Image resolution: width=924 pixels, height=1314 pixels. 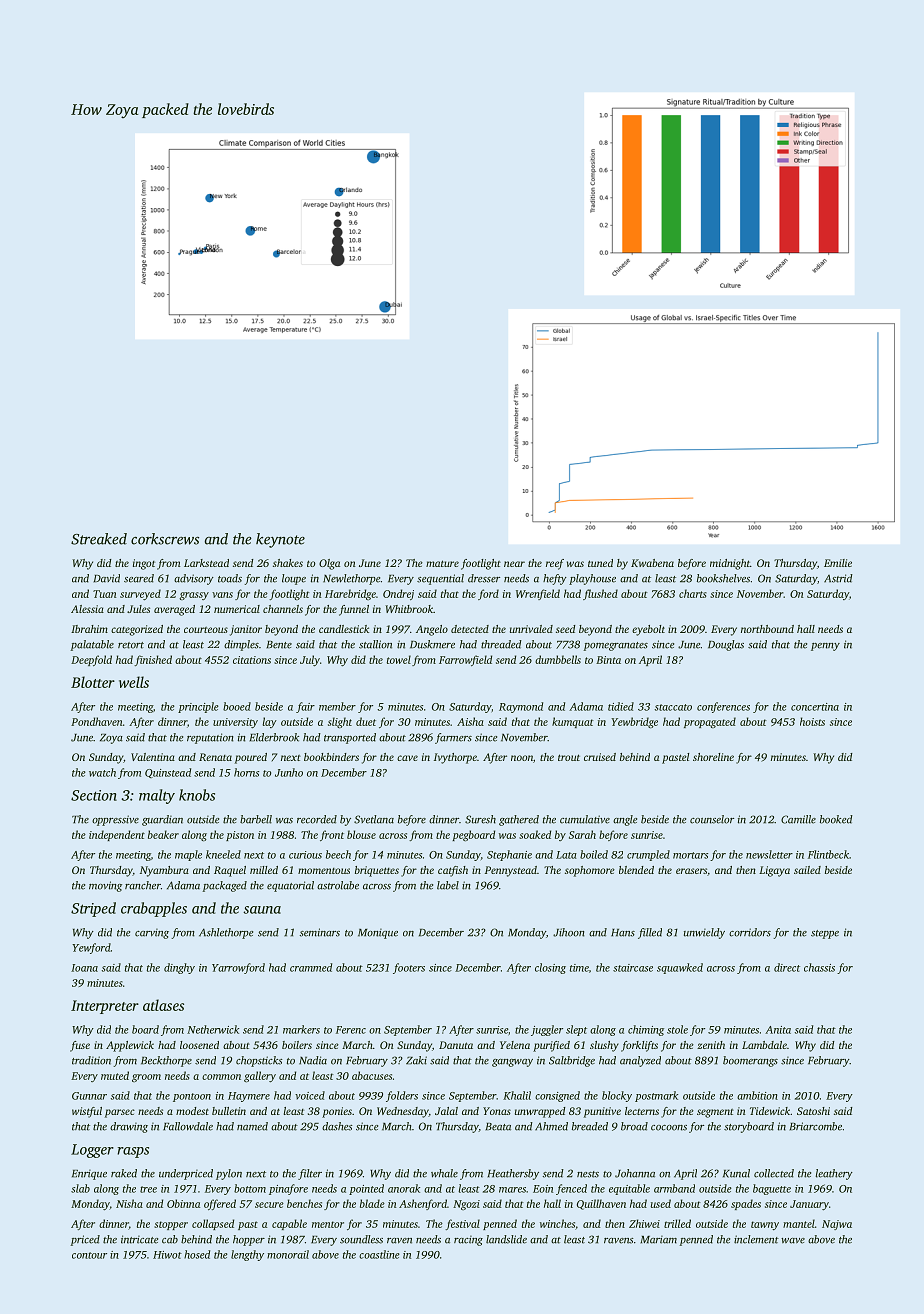 I want to click on Khalil, so click(x=517, y=1095).
